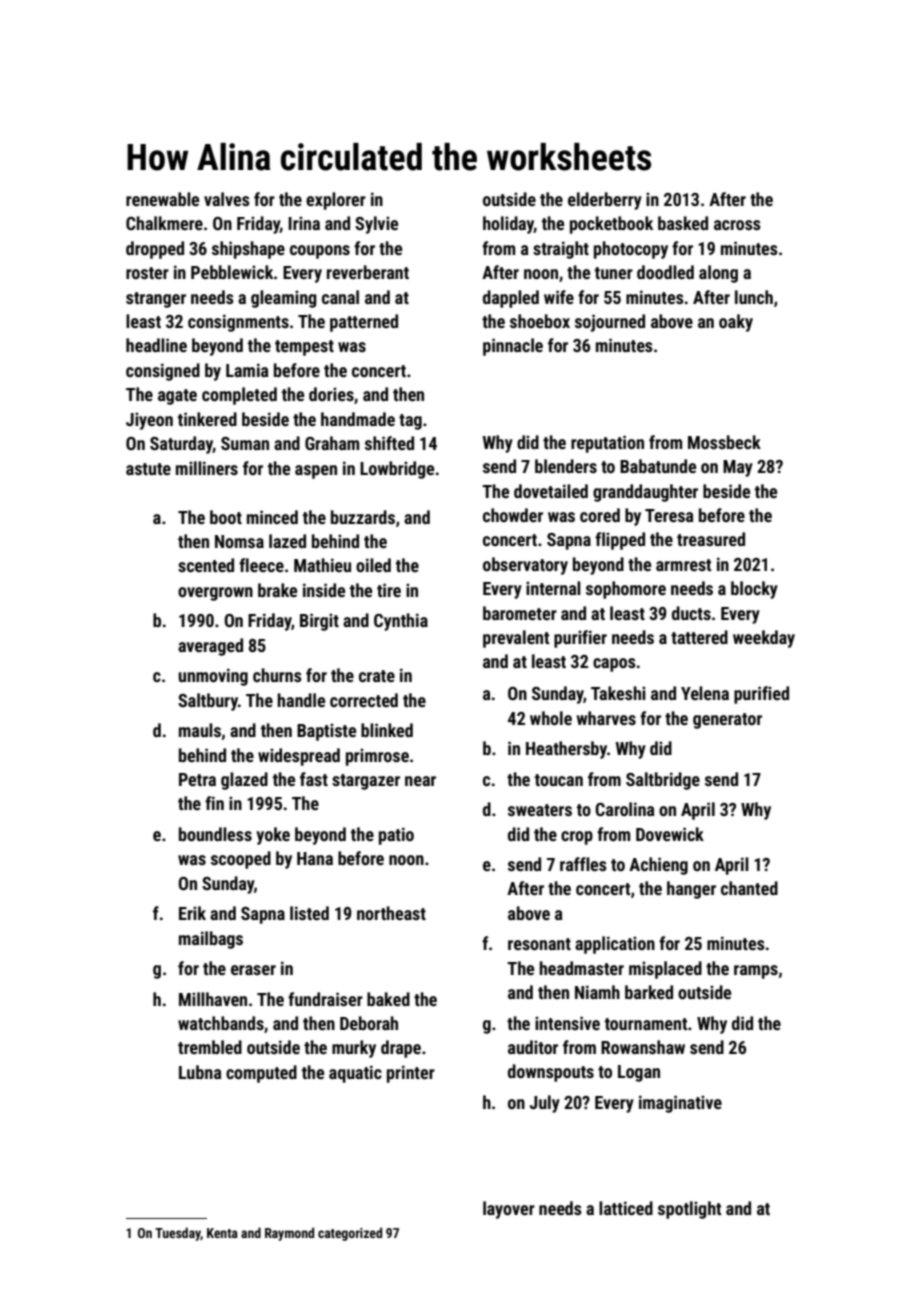  What do you see at coordinates (680, 1104) in the image?
I see `imaginative` at bounding box center [680, 1104].
